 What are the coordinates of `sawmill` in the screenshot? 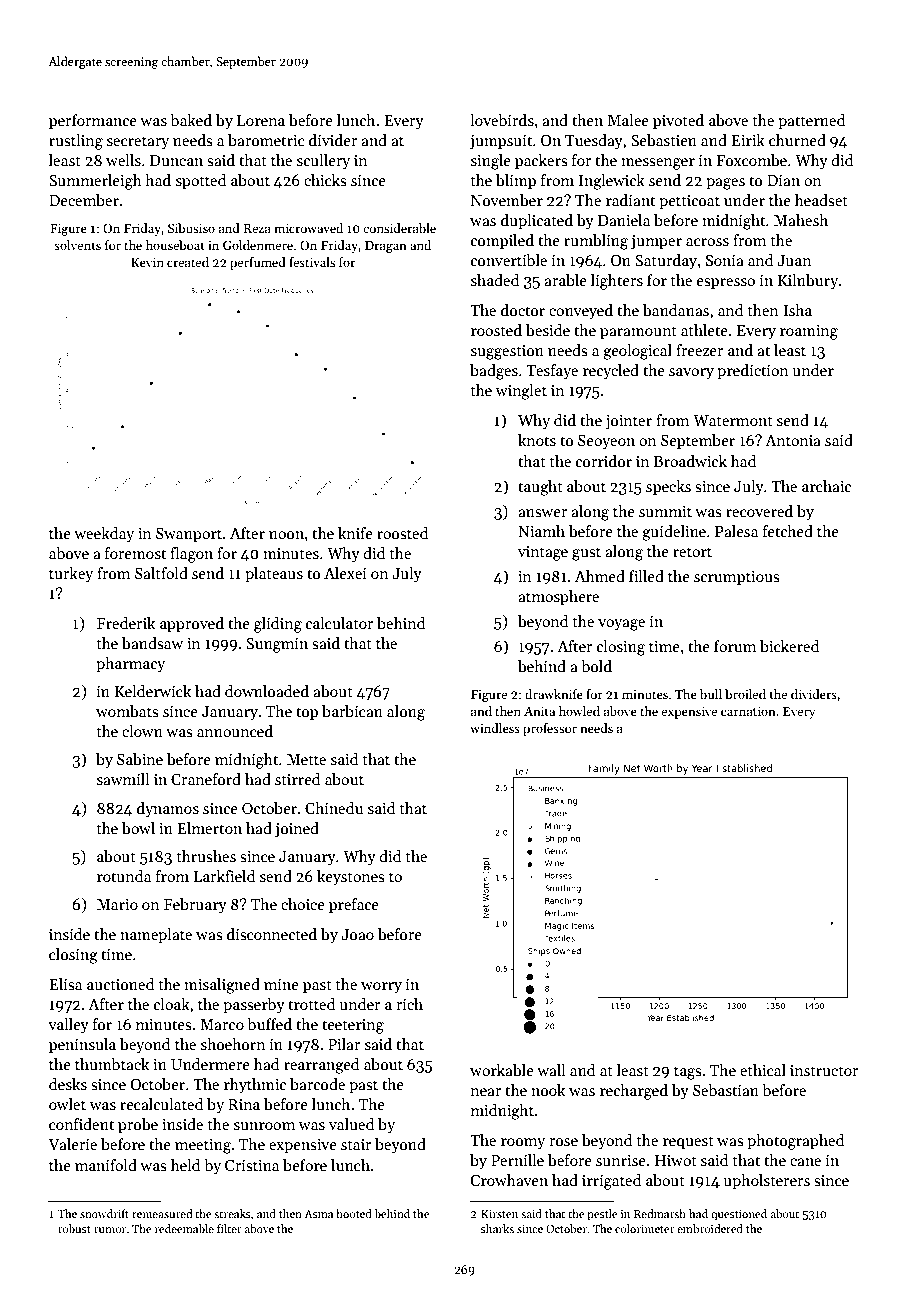 It's located at (123, 779).
